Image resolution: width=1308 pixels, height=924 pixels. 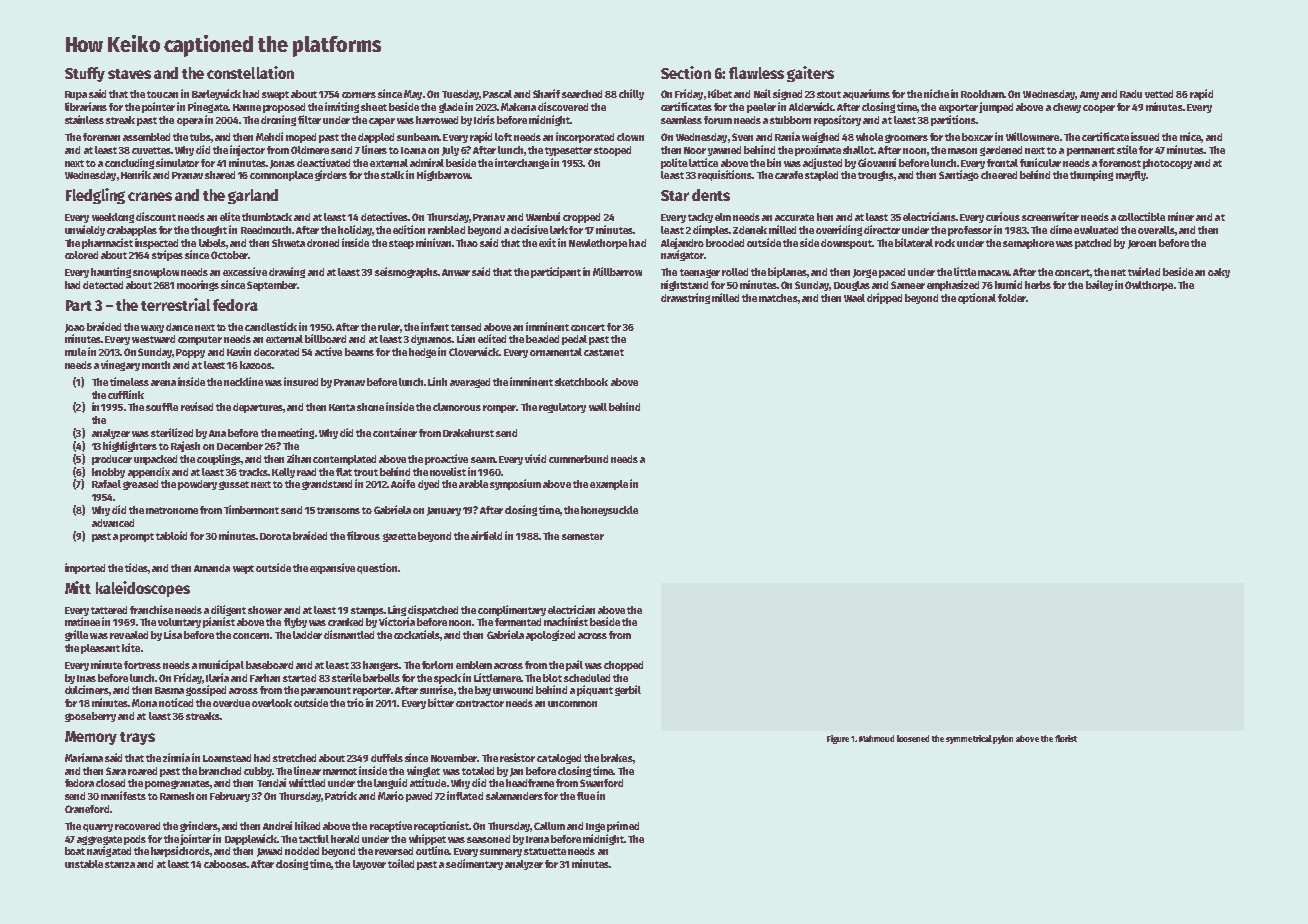 What do you see at coordinates (583, 536) in the screenshot?
I see `semester` at bounding box center [583, 536].
